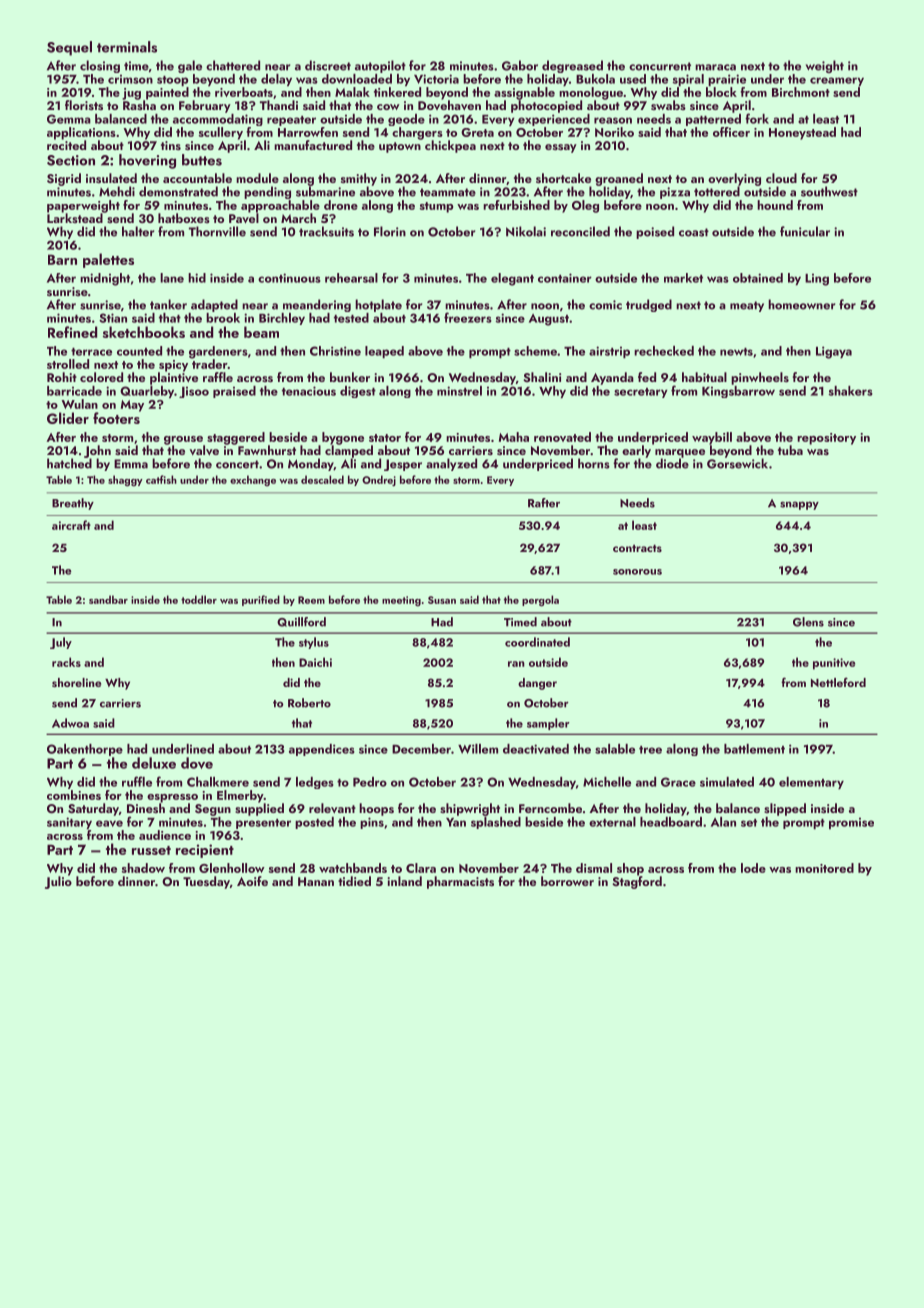  Describe the element at coordinates (737, 463) in the screenshot. I see `Gorsewick` at that location.
